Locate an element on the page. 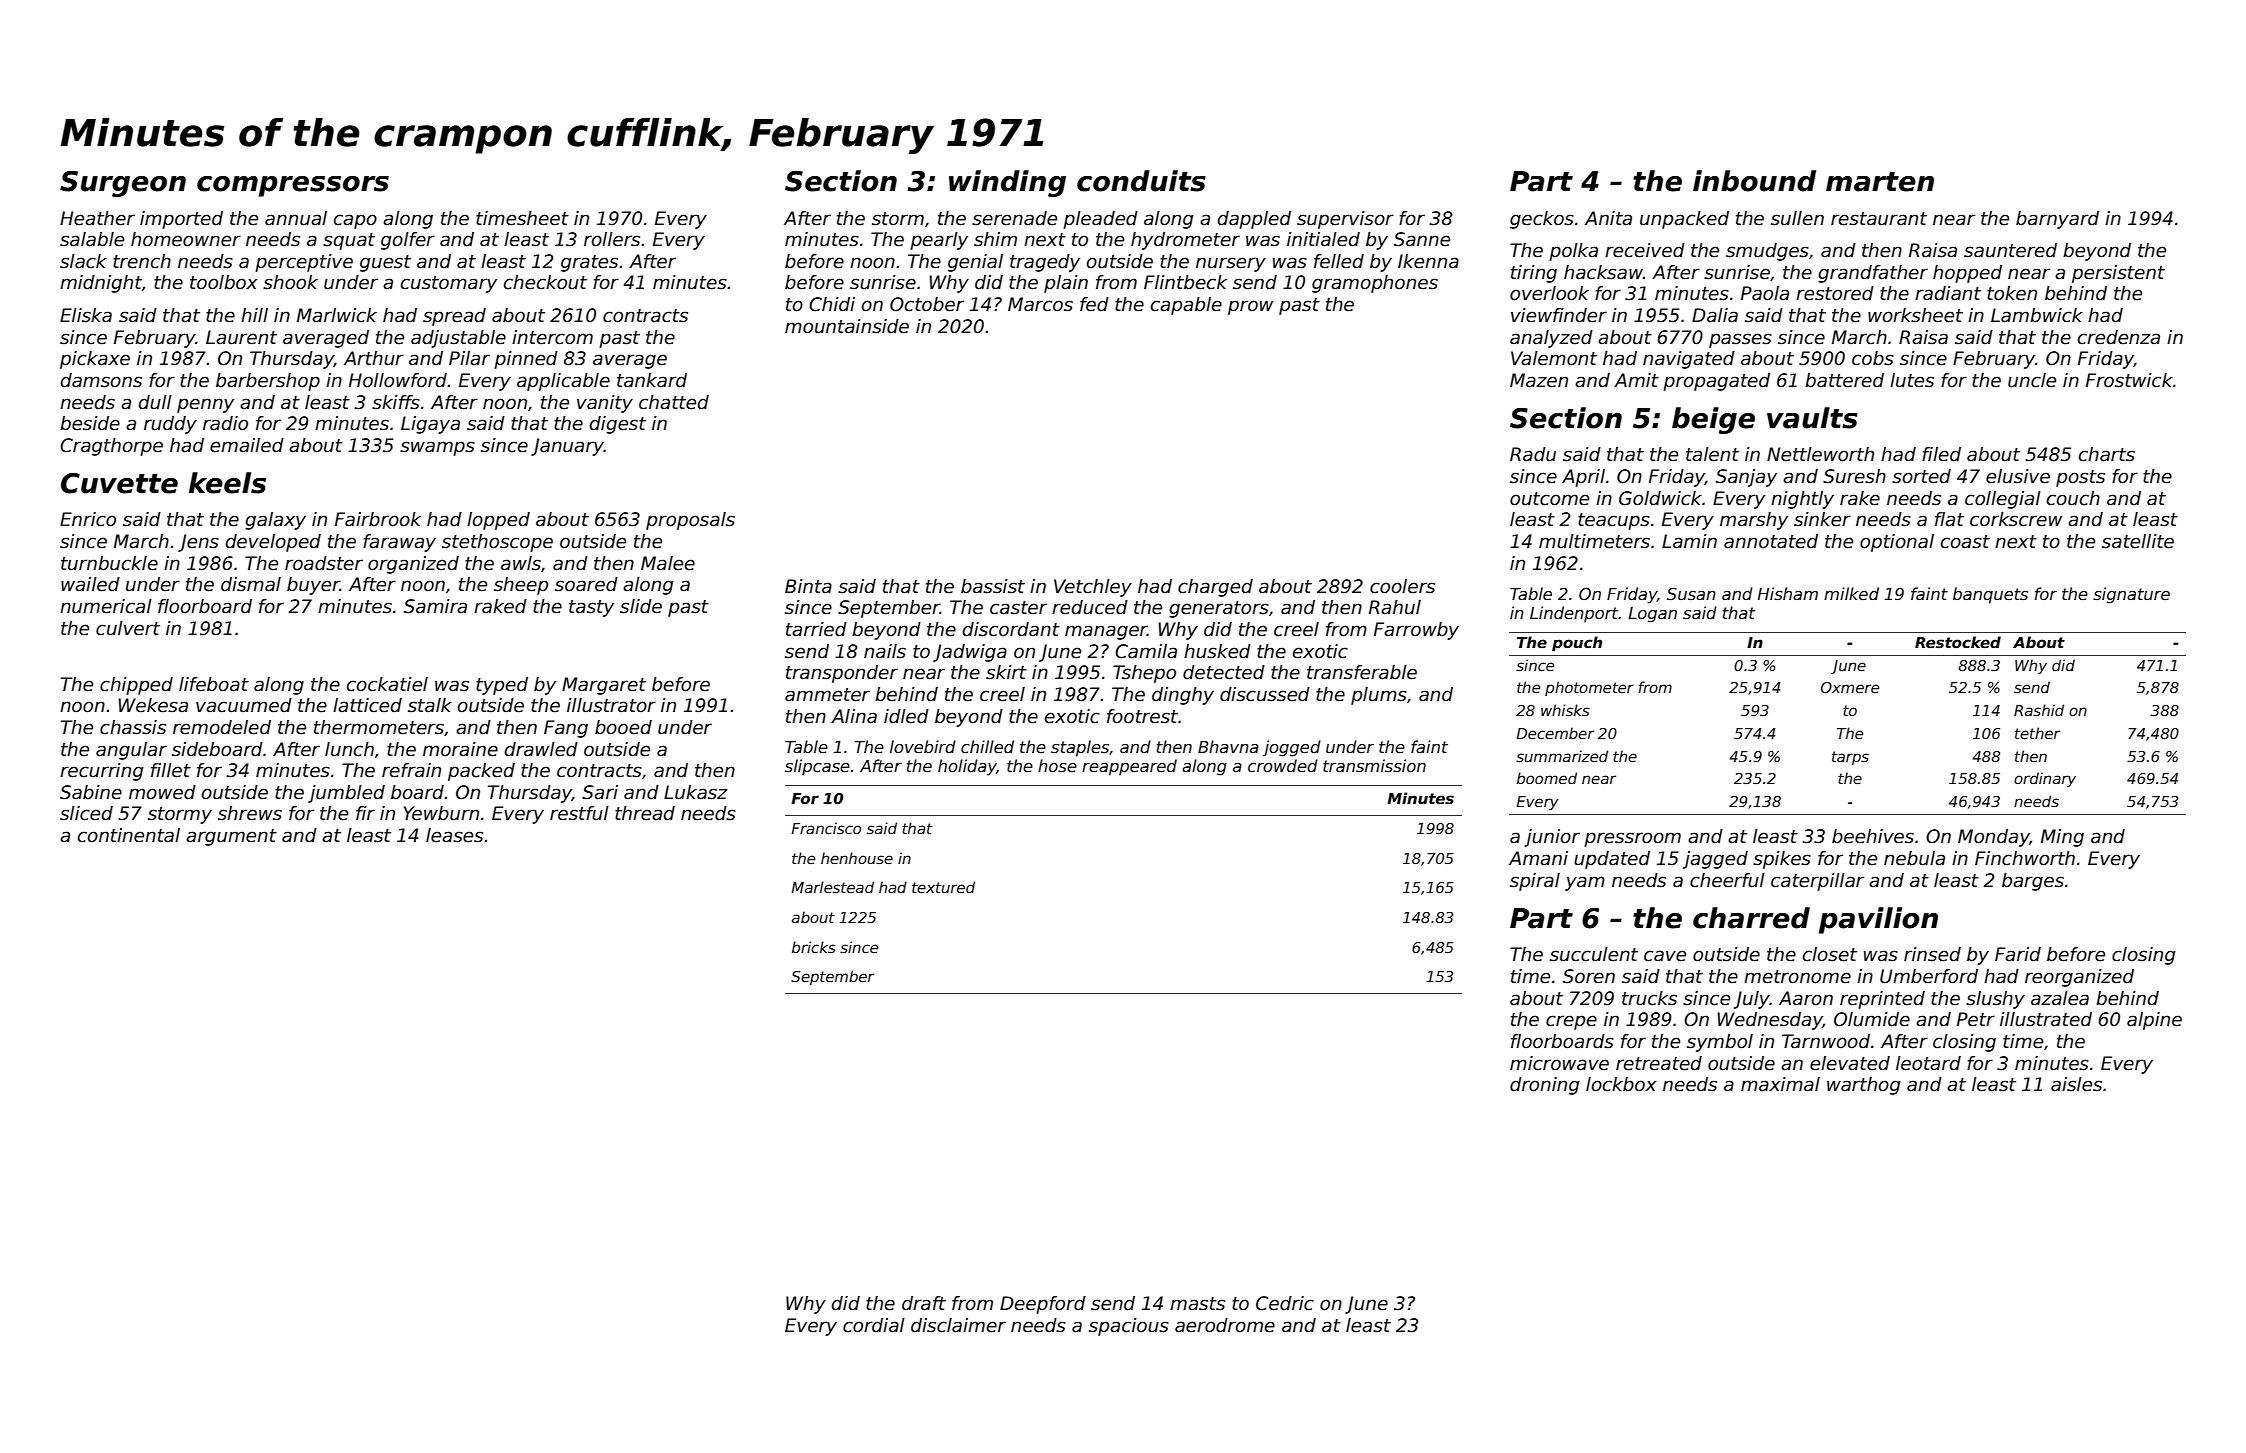 The height and width of the image is (1453, 2246). coast is located at coordinates (1965, 542).
